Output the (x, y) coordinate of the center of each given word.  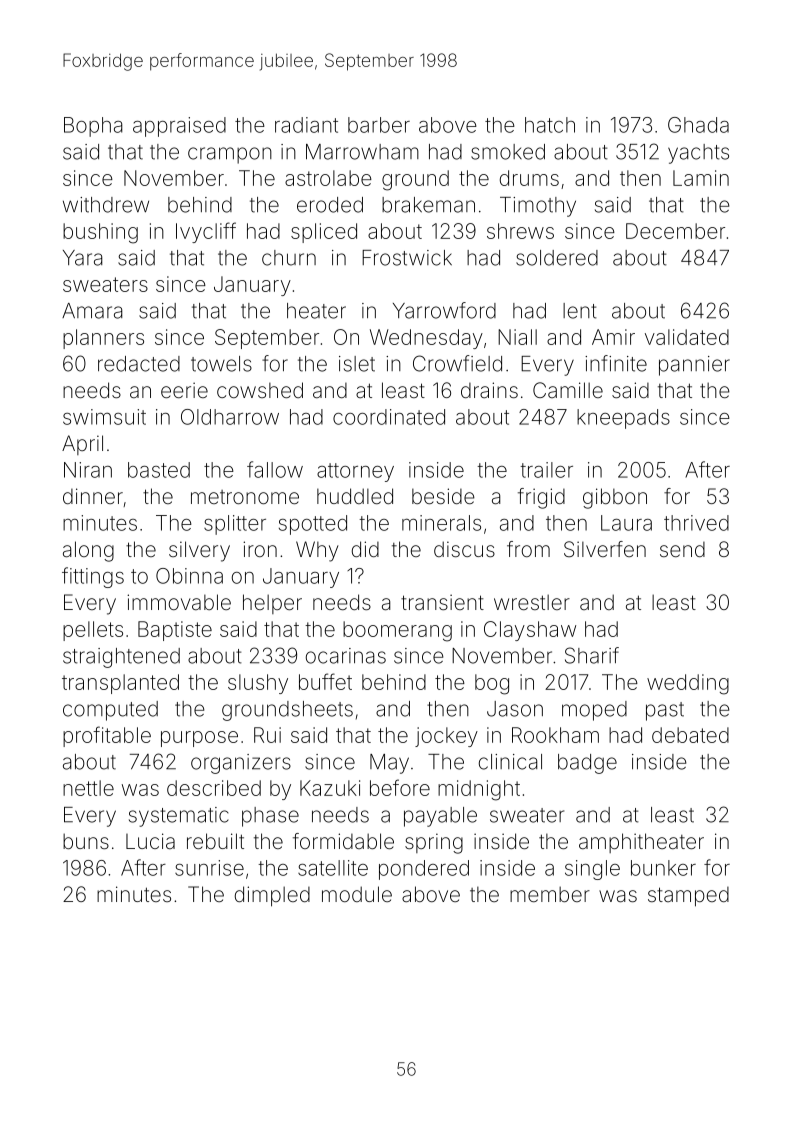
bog (492, 684)
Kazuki (330, 788)
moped (594, 711)
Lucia (150, 841)
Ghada (698, 125)
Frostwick (407, 258)
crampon (230, 155)
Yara (83, 258)
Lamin (701, 178)
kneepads (623, 419)
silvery (199, 551)
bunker (663, 868)
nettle (88, 788)
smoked (508, 152)
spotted (313, 525)
